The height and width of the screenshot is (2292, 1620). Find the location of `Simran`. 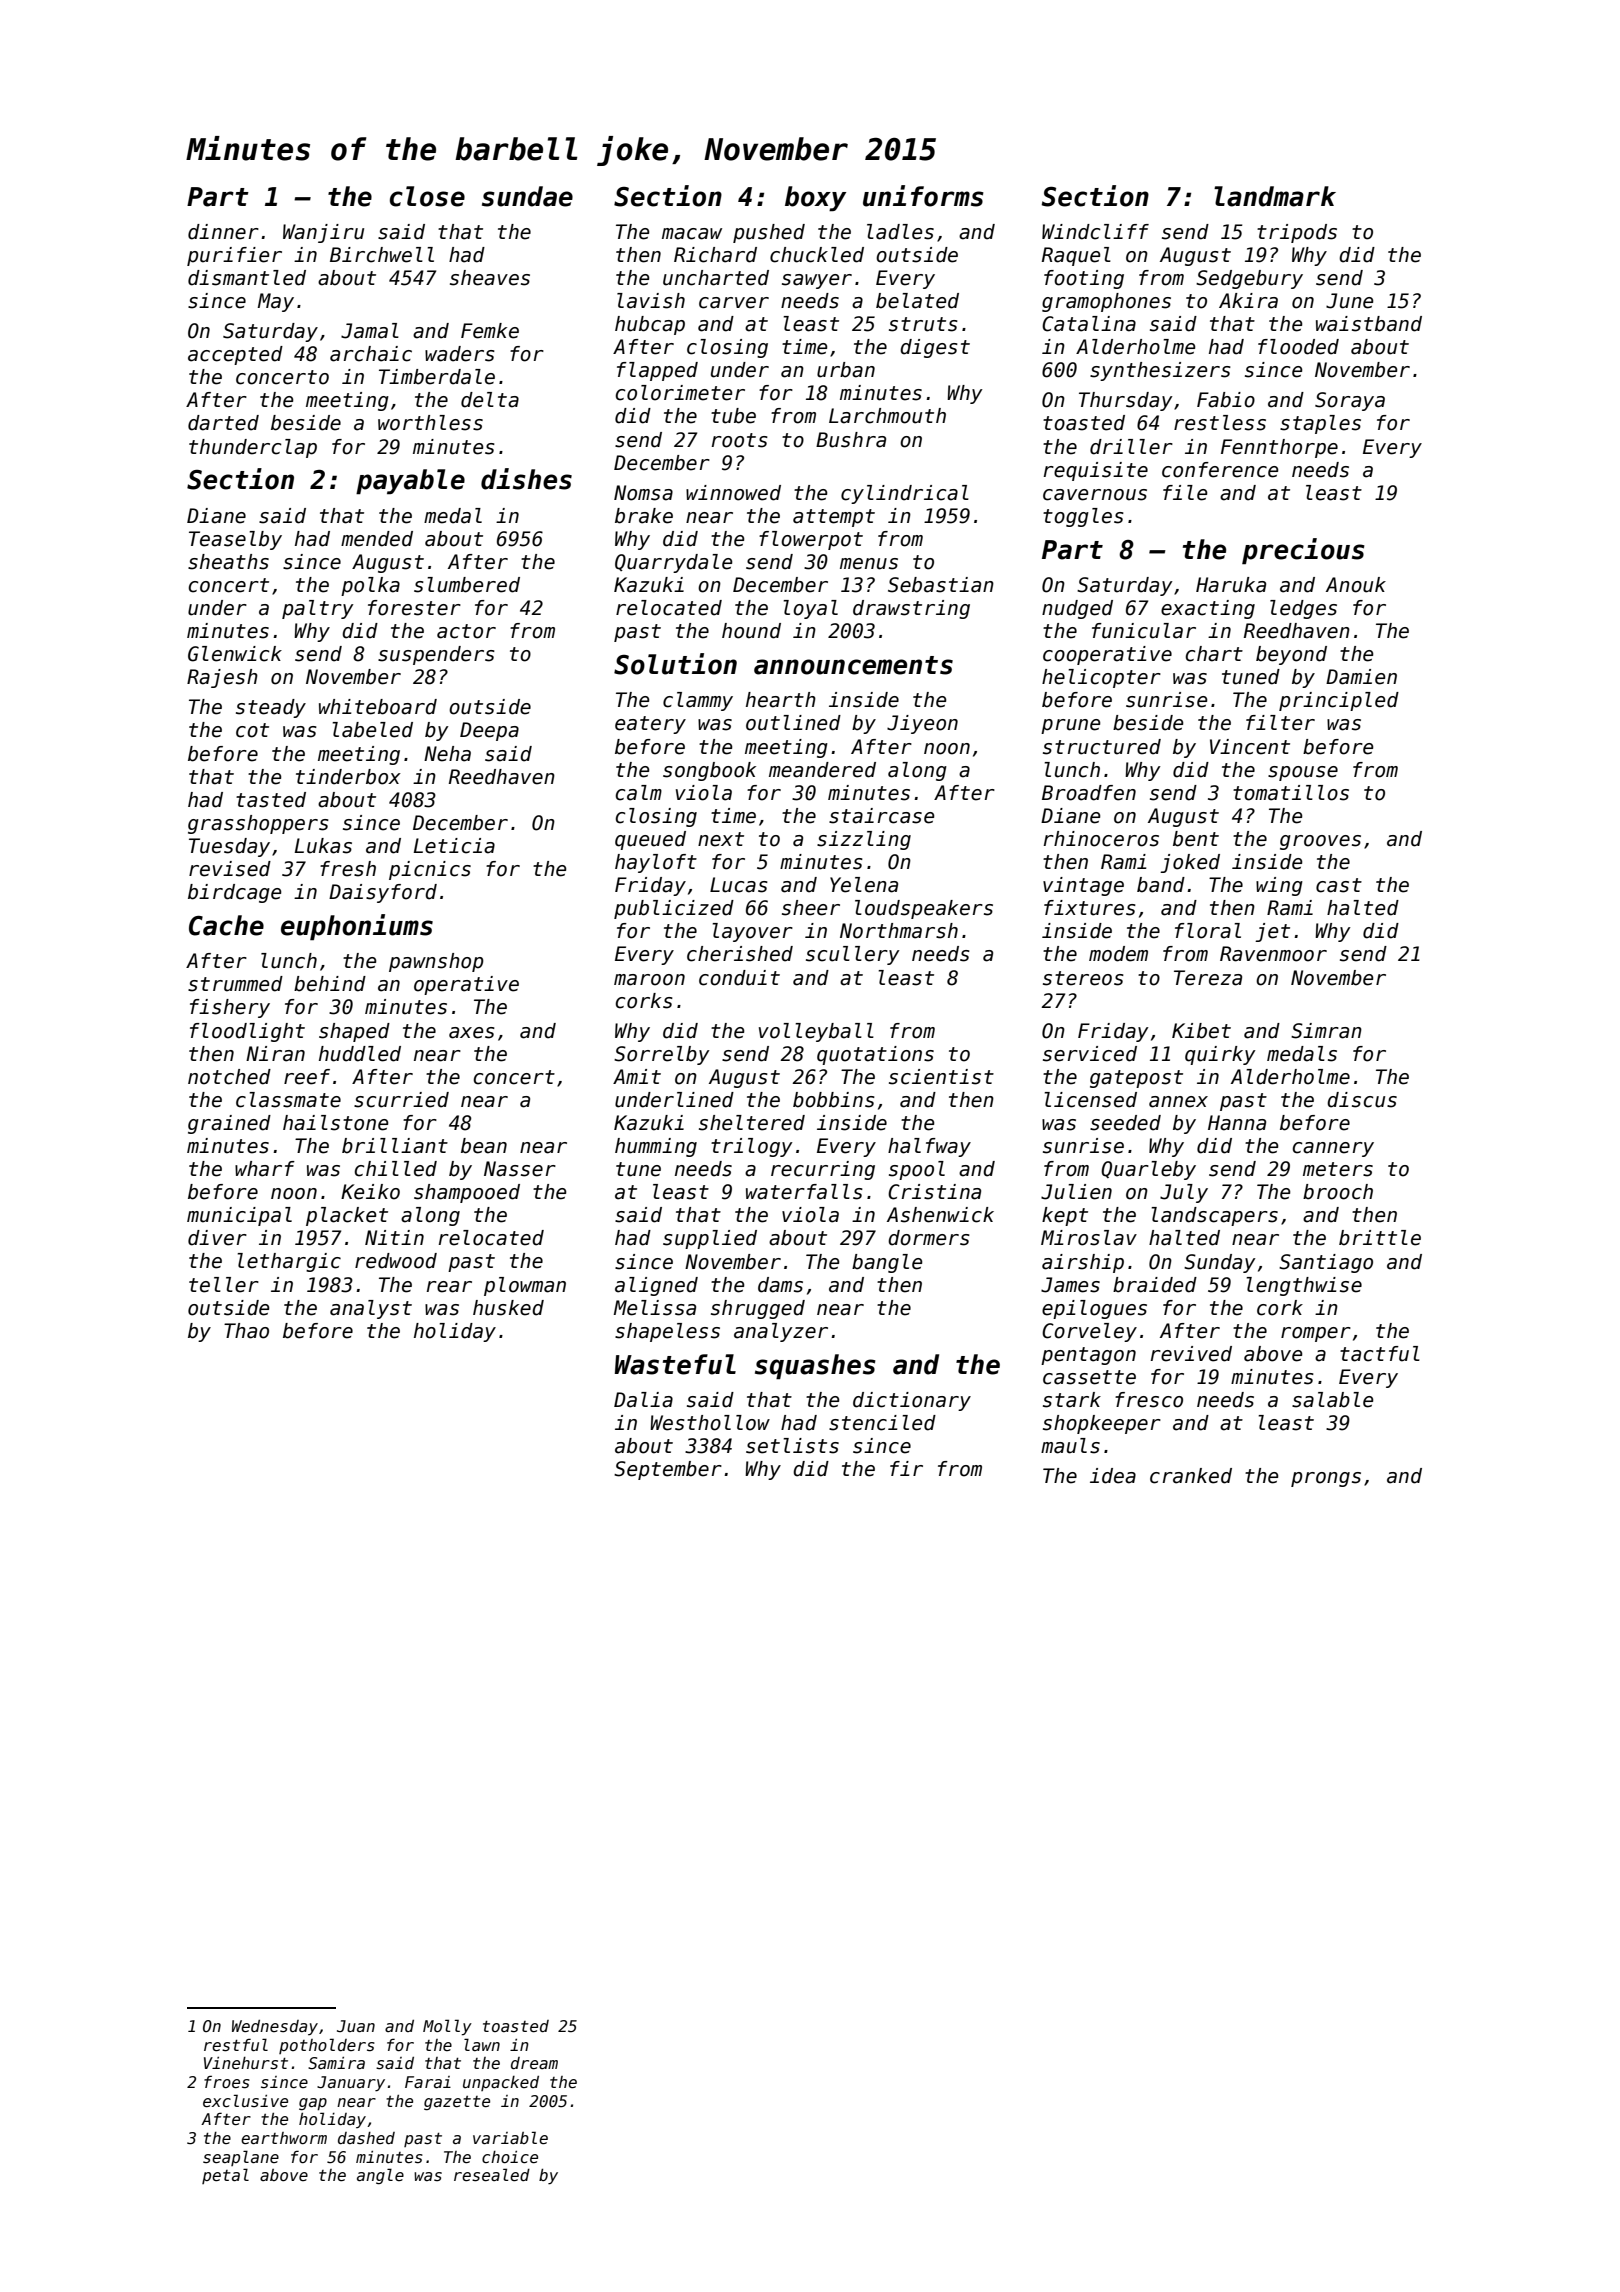

Simran is located at coordinates (1326, 1031).
